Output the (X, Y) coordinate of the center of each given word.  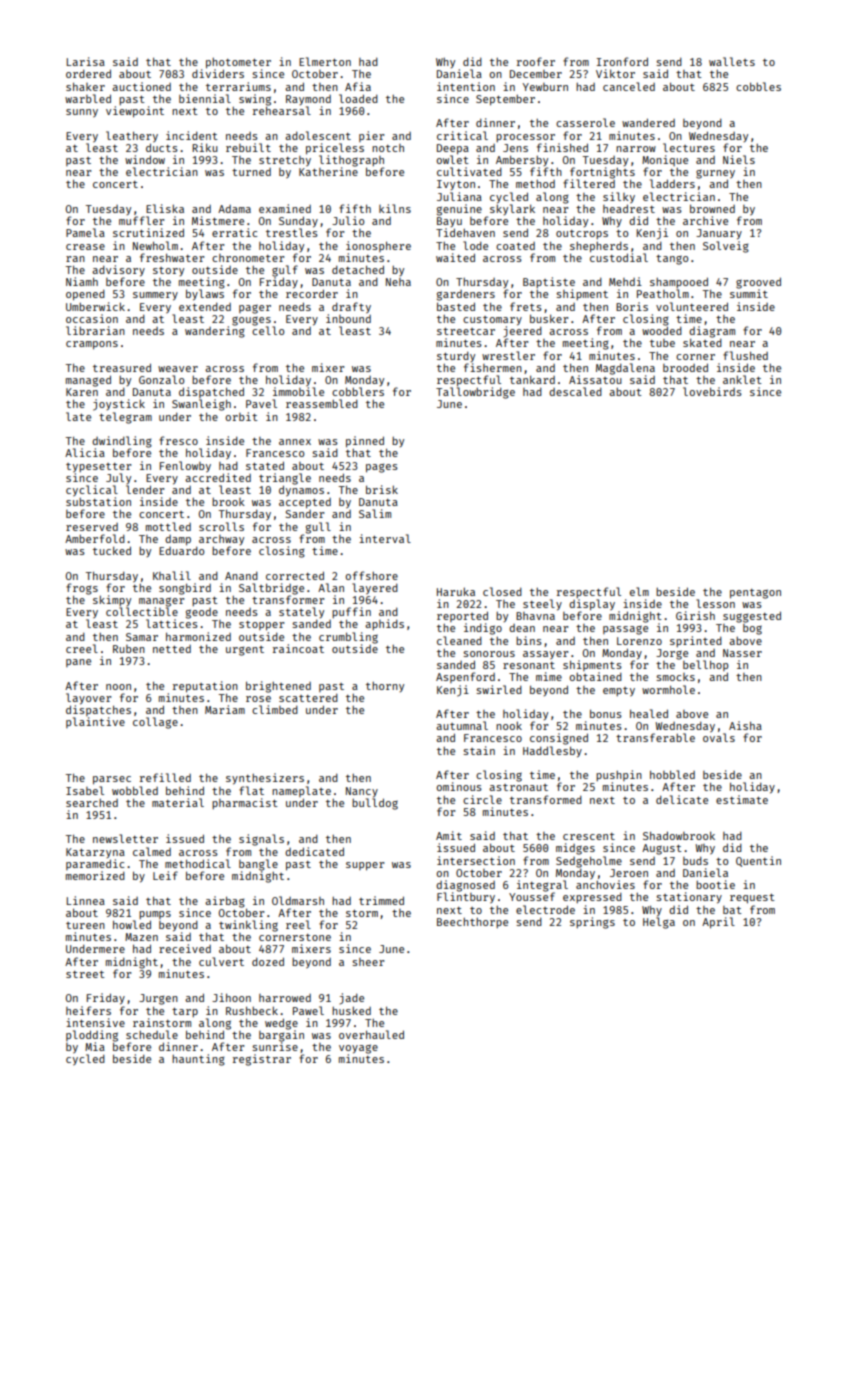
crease (85, 247)
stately (301, 612)
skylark (512, 209)
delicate (682, 799)
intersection (476, 860)
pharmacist (245, 803)
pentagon (755, 594)
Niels (739, 159)
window (145, 159)
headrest (629, 208)
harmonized (198, 636)
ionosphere (378, 246)
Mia (95, 1046)
